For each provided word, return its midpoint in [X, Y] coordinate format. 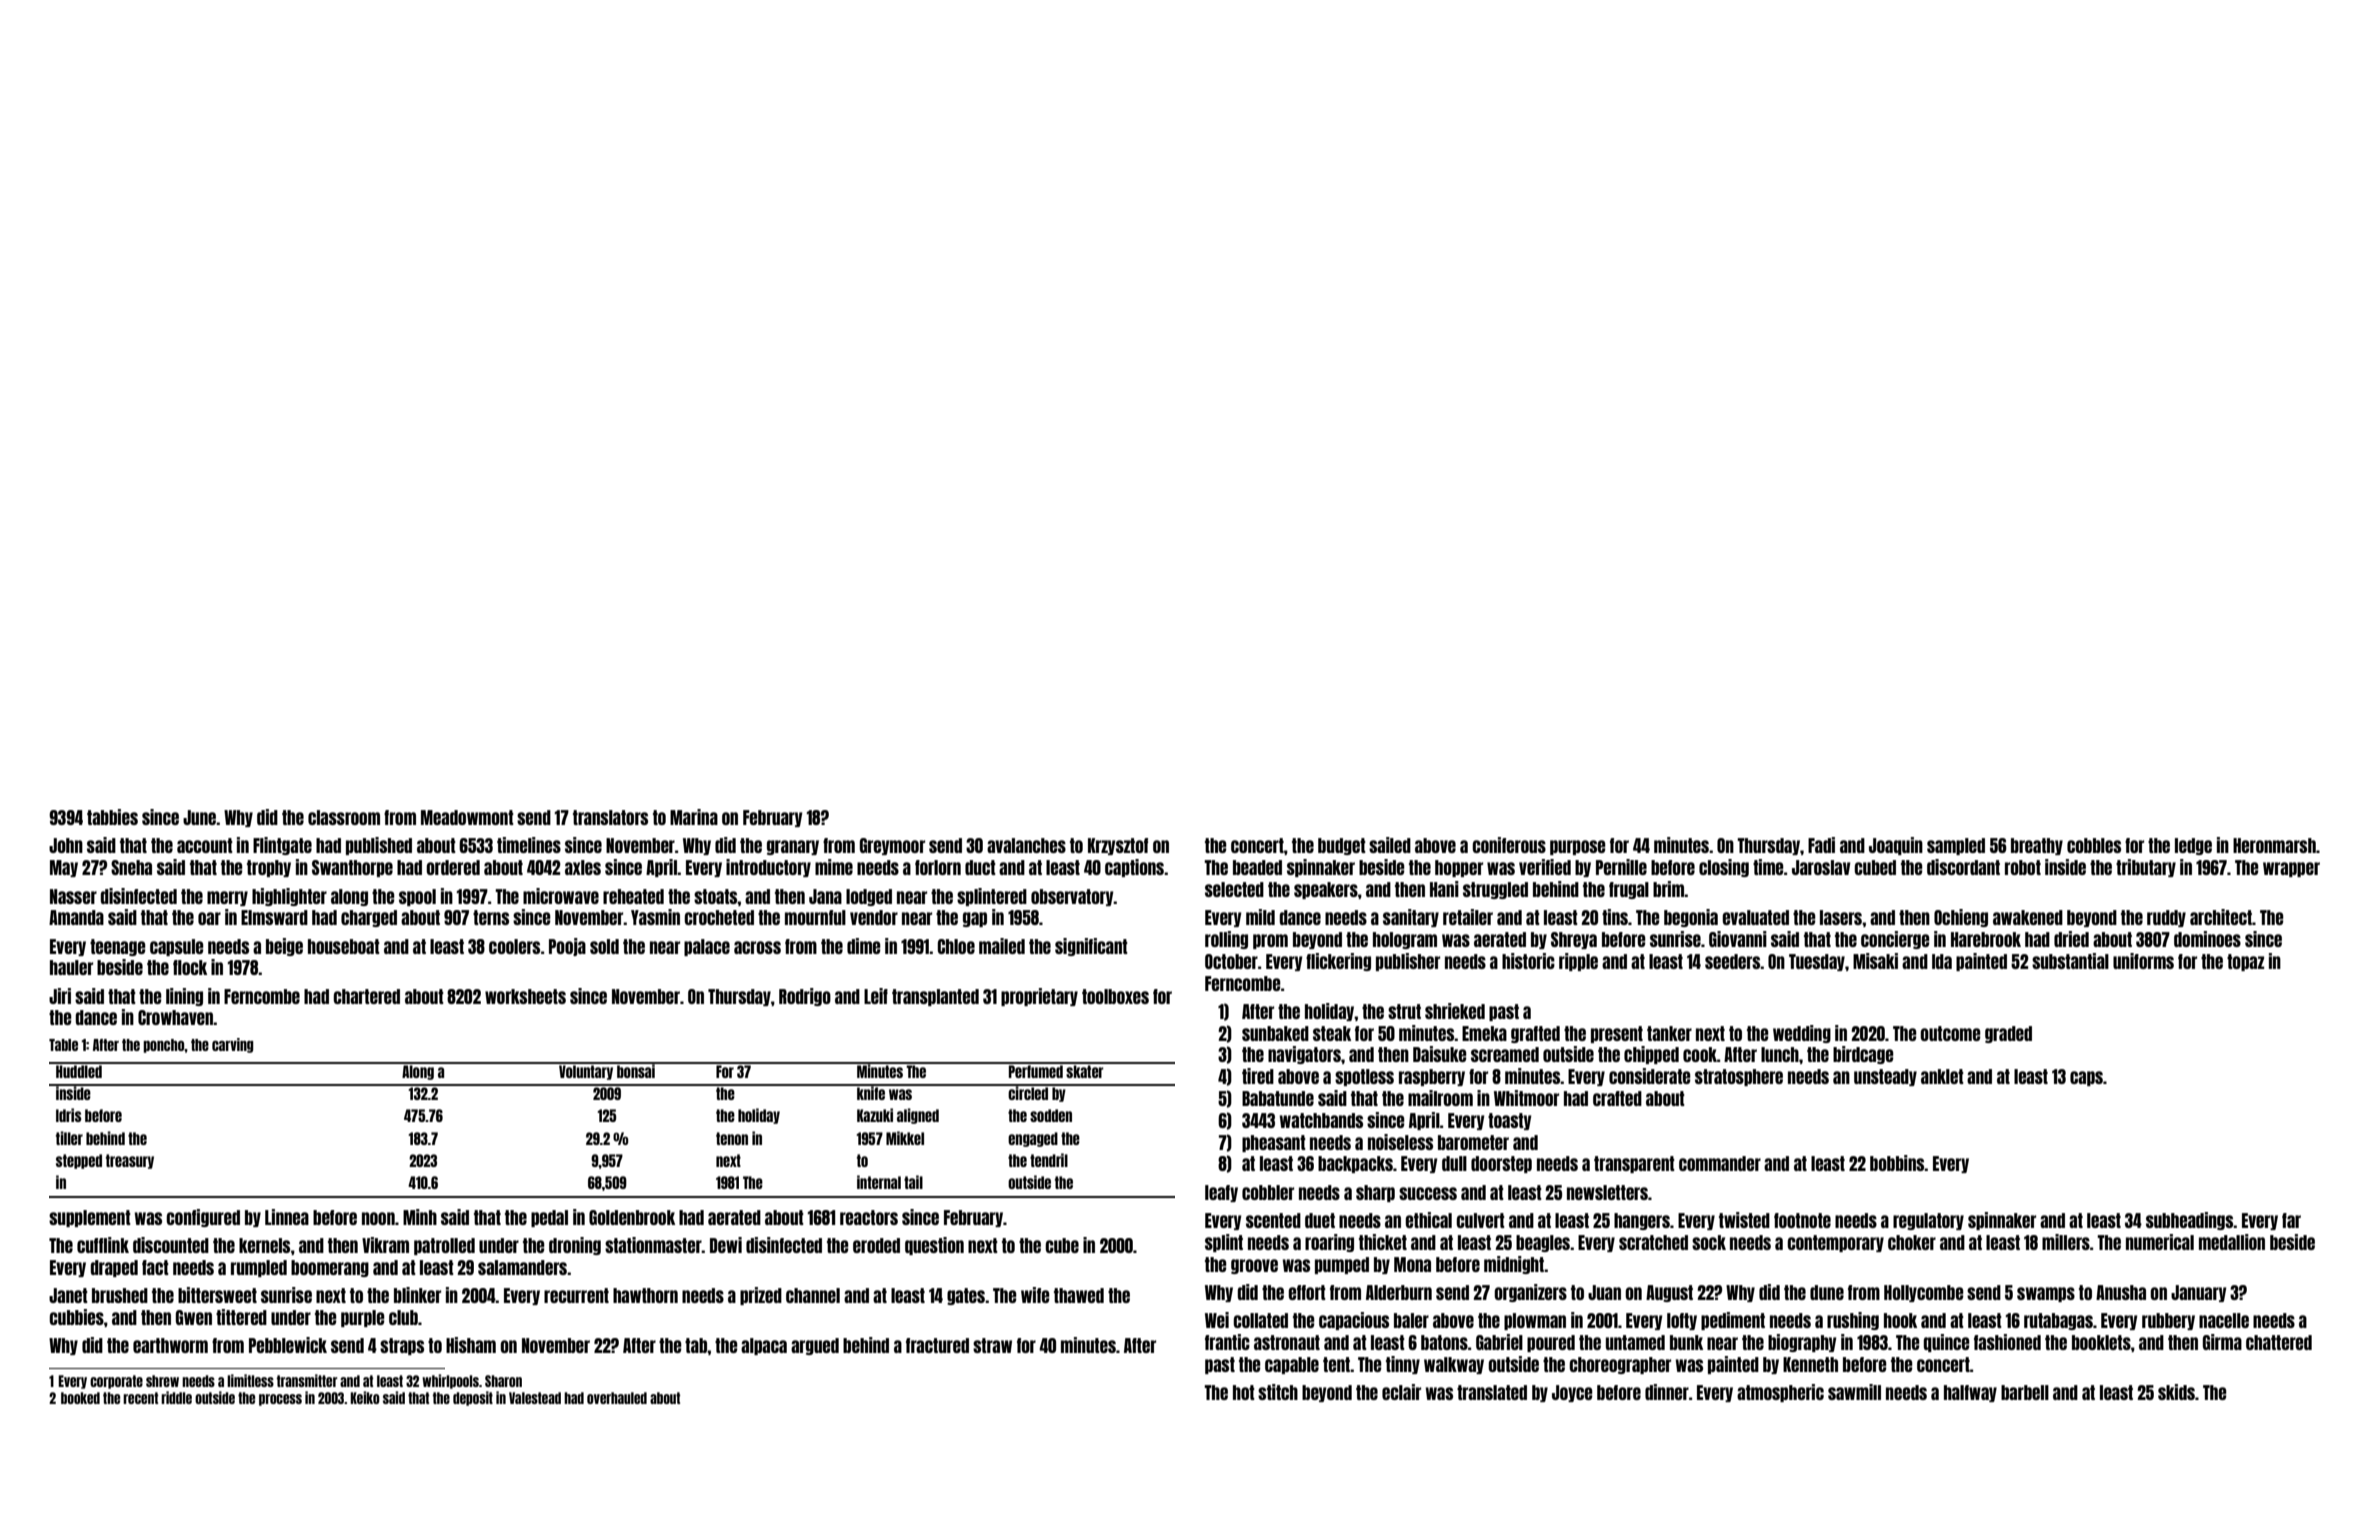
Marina [694, 817]
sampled [1956, 846]
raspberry [1432, 1077]
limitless [250, 1380]
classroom [344, 817]
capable [1292, 1365]
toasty [1509, 1121]
